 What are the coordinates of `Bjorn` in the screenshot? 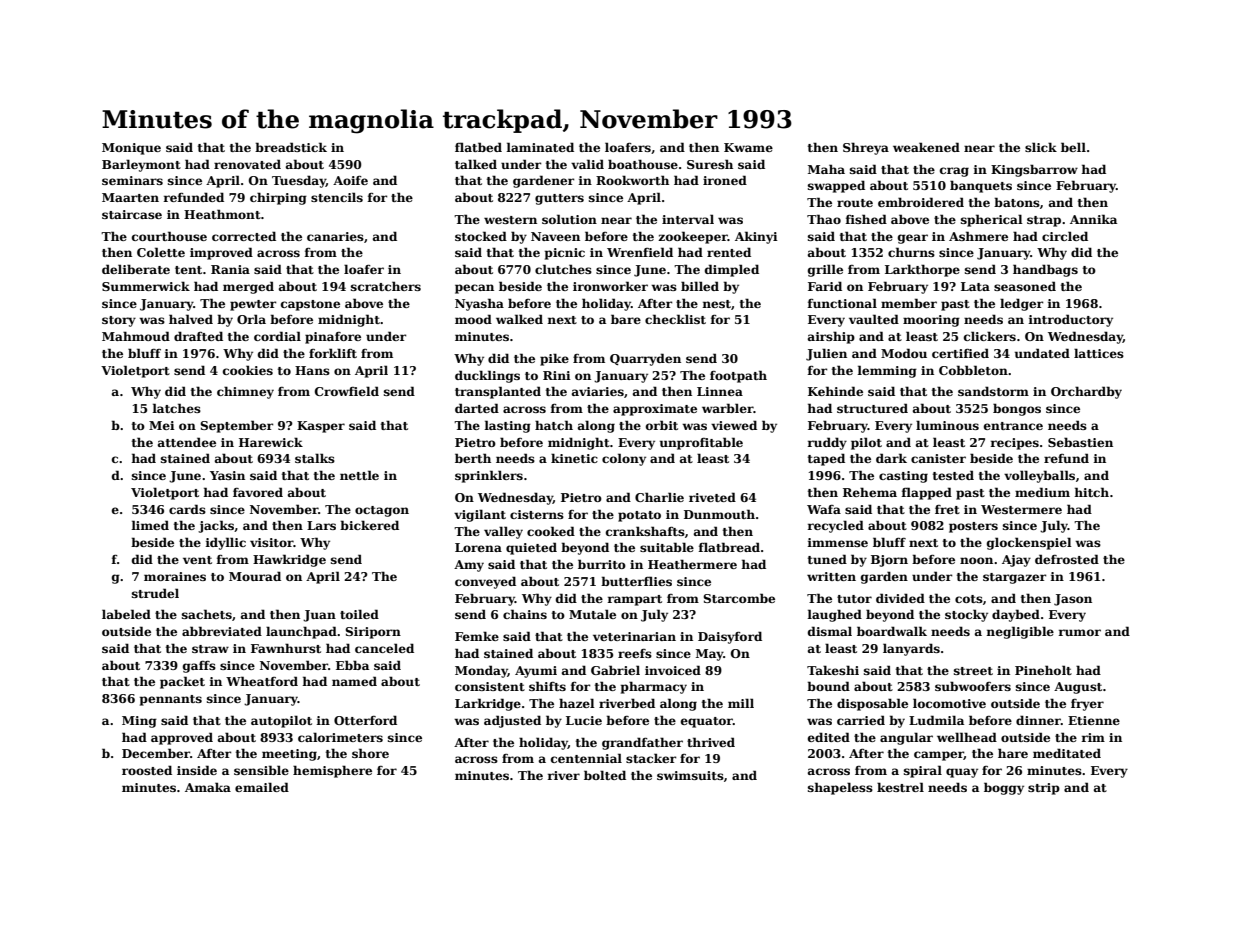 It's located at (889, 561).
